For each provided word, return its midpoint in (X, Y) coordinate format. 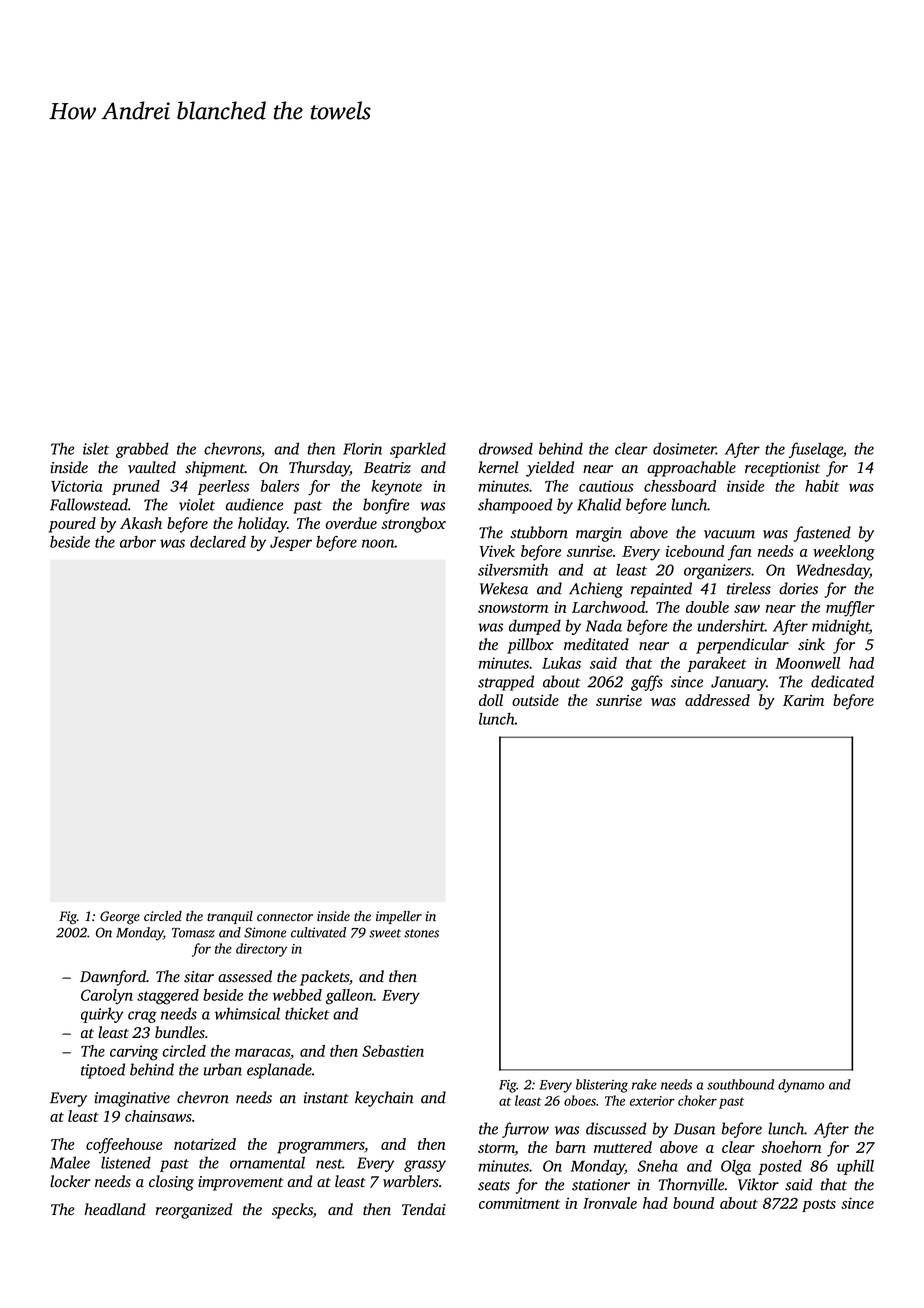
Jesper (291, 543)
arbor (138, 542)
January (738, 683)
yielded (550, 469)
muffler (850, 609)
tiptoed (103, 1071)
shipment (215, 469)
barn (571, 1147)
